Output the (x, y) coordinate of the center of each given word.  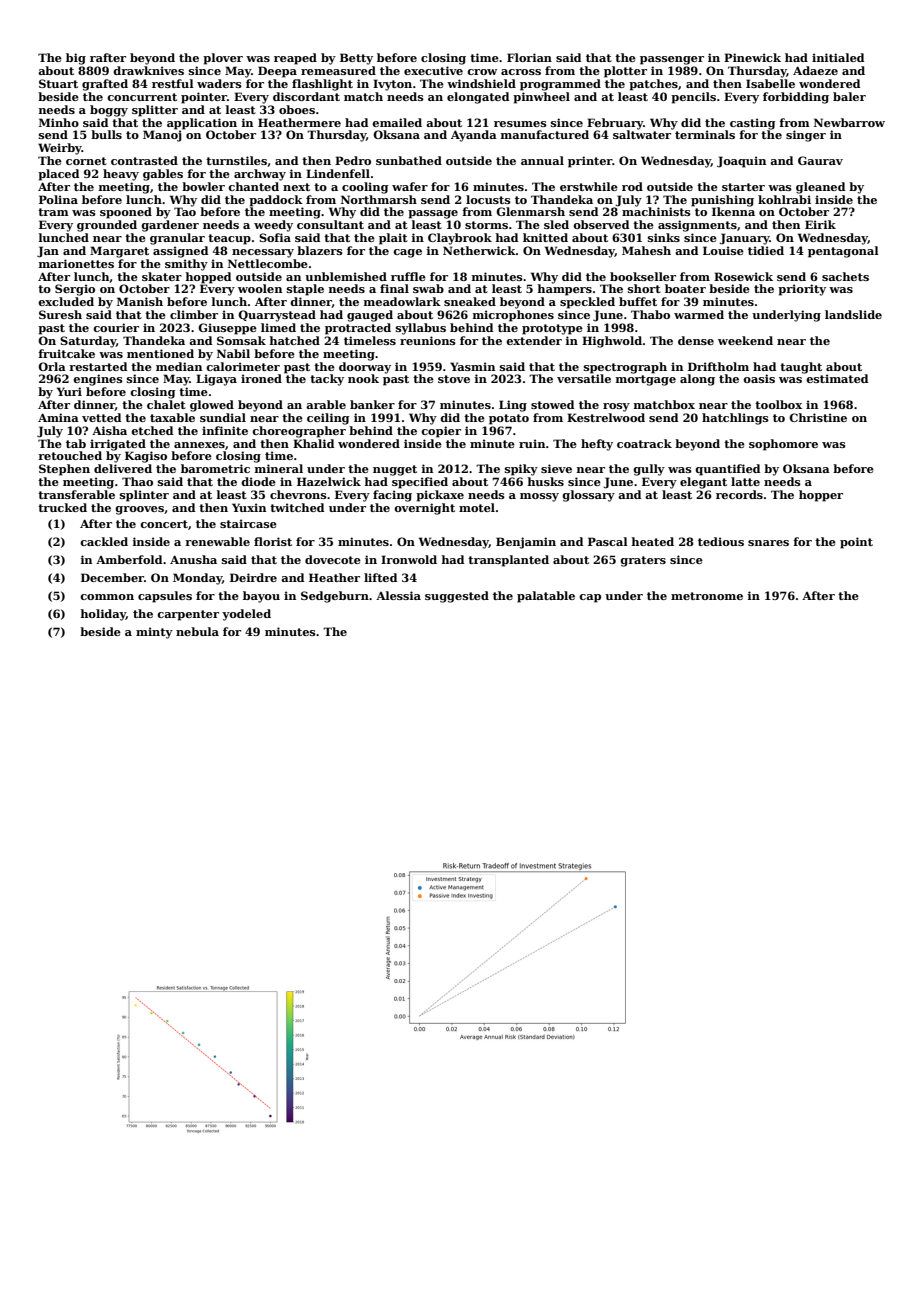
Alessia (398, 595)
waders (219, 83)
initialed (838, 57)
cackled (104, 541)
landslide (853, 314)
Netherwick (479, 250)
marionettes (76, 263)
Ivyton (392, 85)
